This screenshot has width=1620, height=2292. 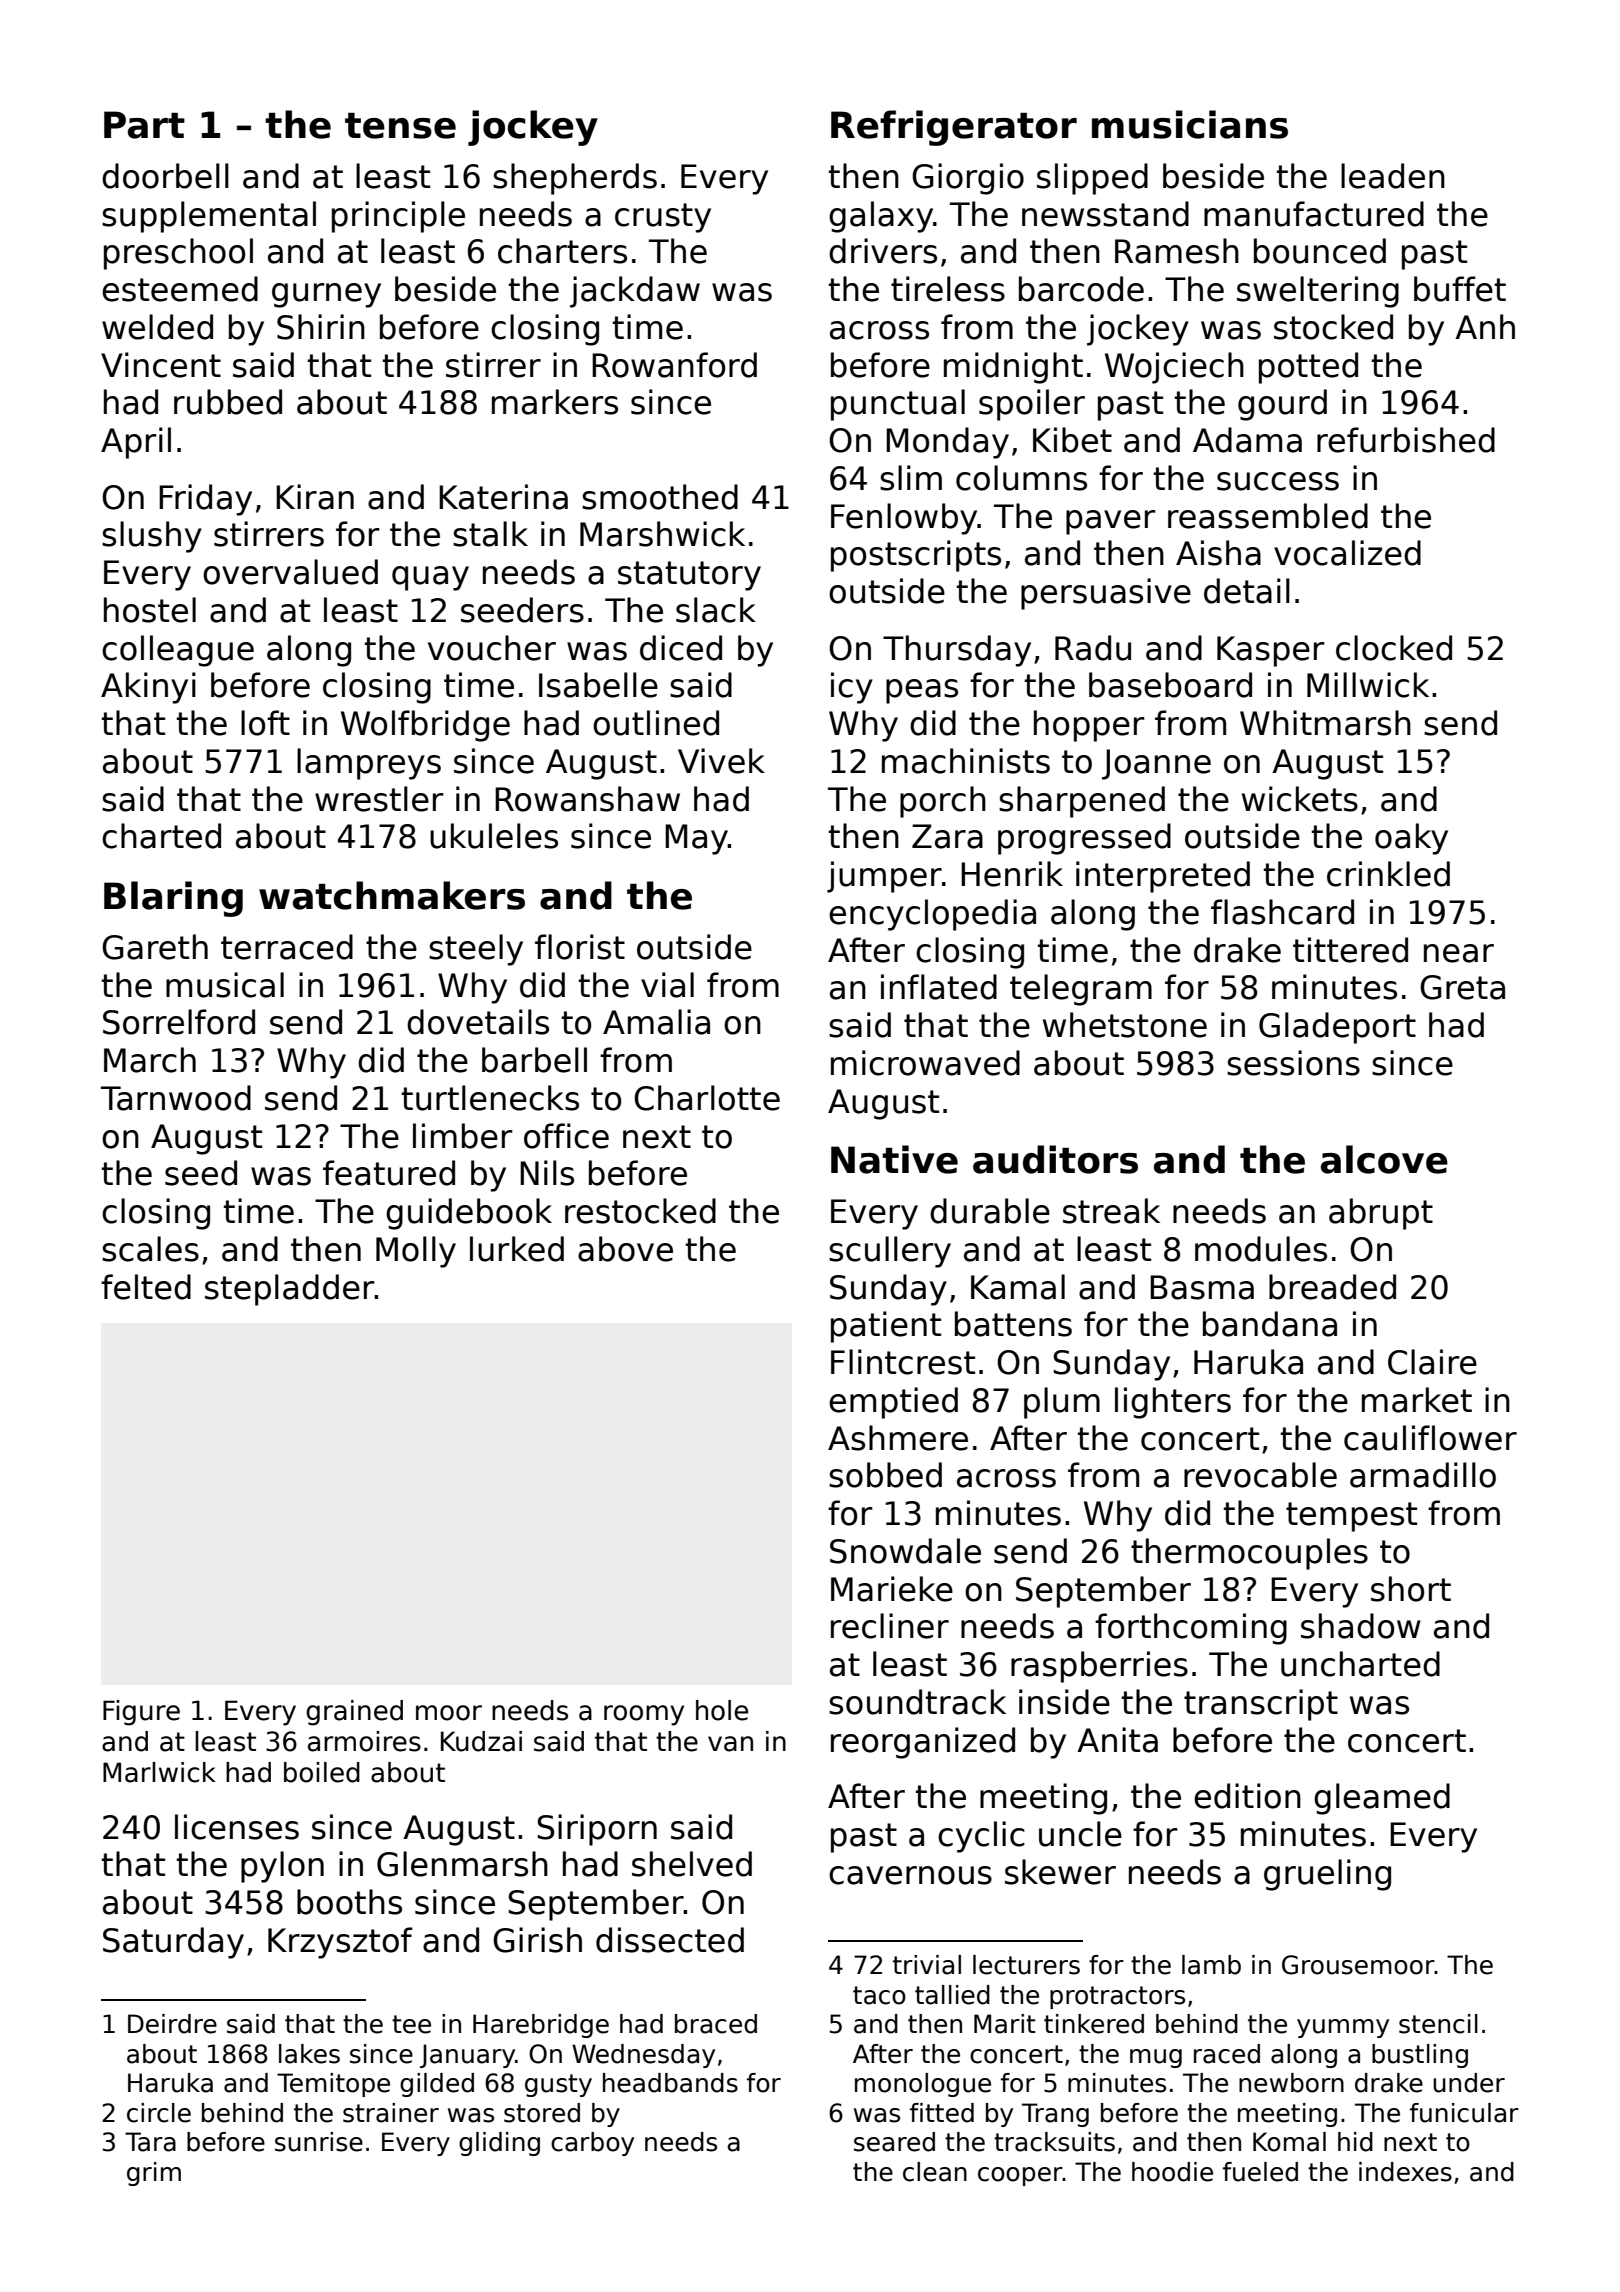 What do you see at coordinates (144, 125) in the screenshot?
I see `Part` at bounding box center [144, 125].
